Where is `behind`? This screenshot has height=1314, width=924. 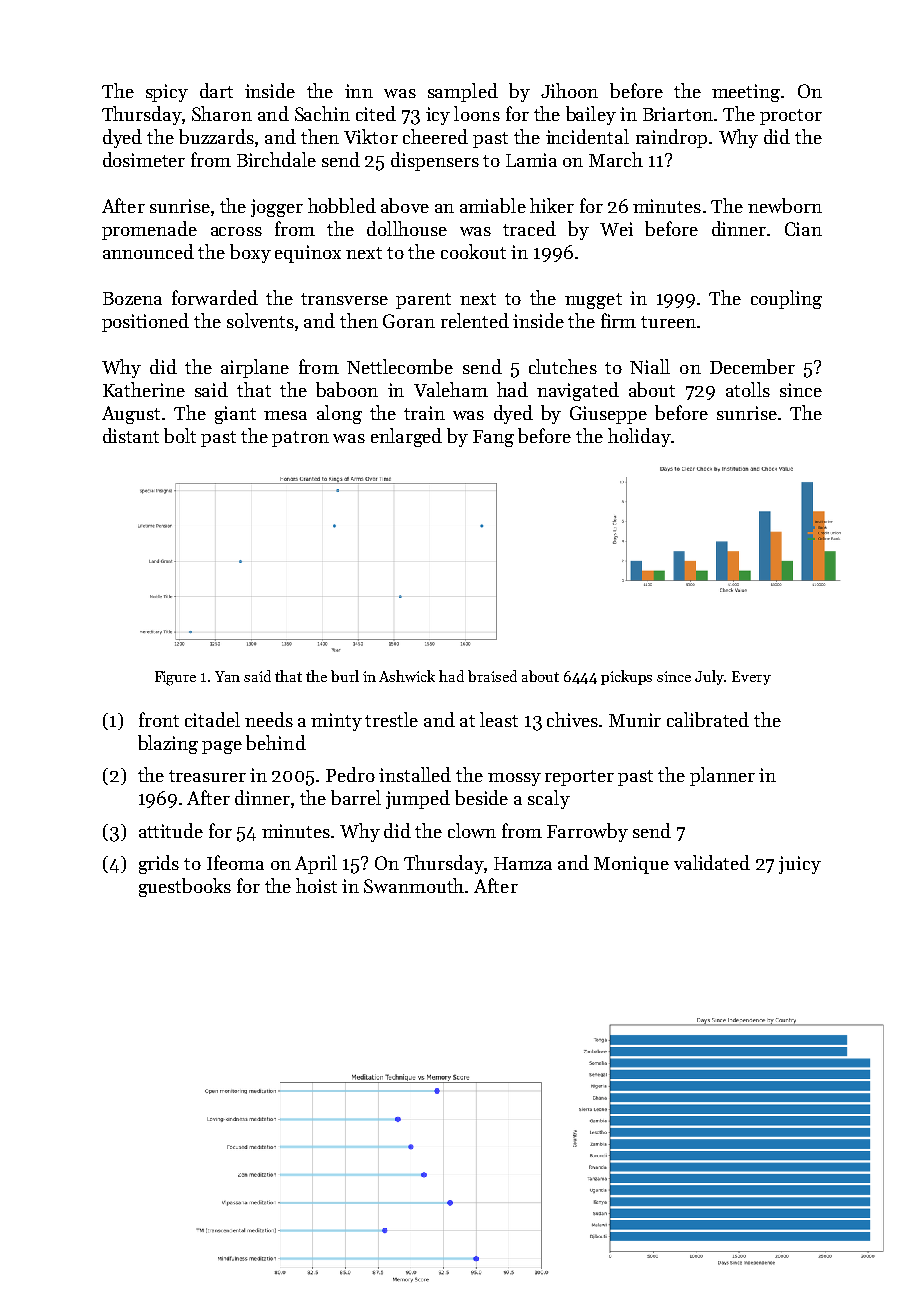 behind is located at coordinates (276, 742).
